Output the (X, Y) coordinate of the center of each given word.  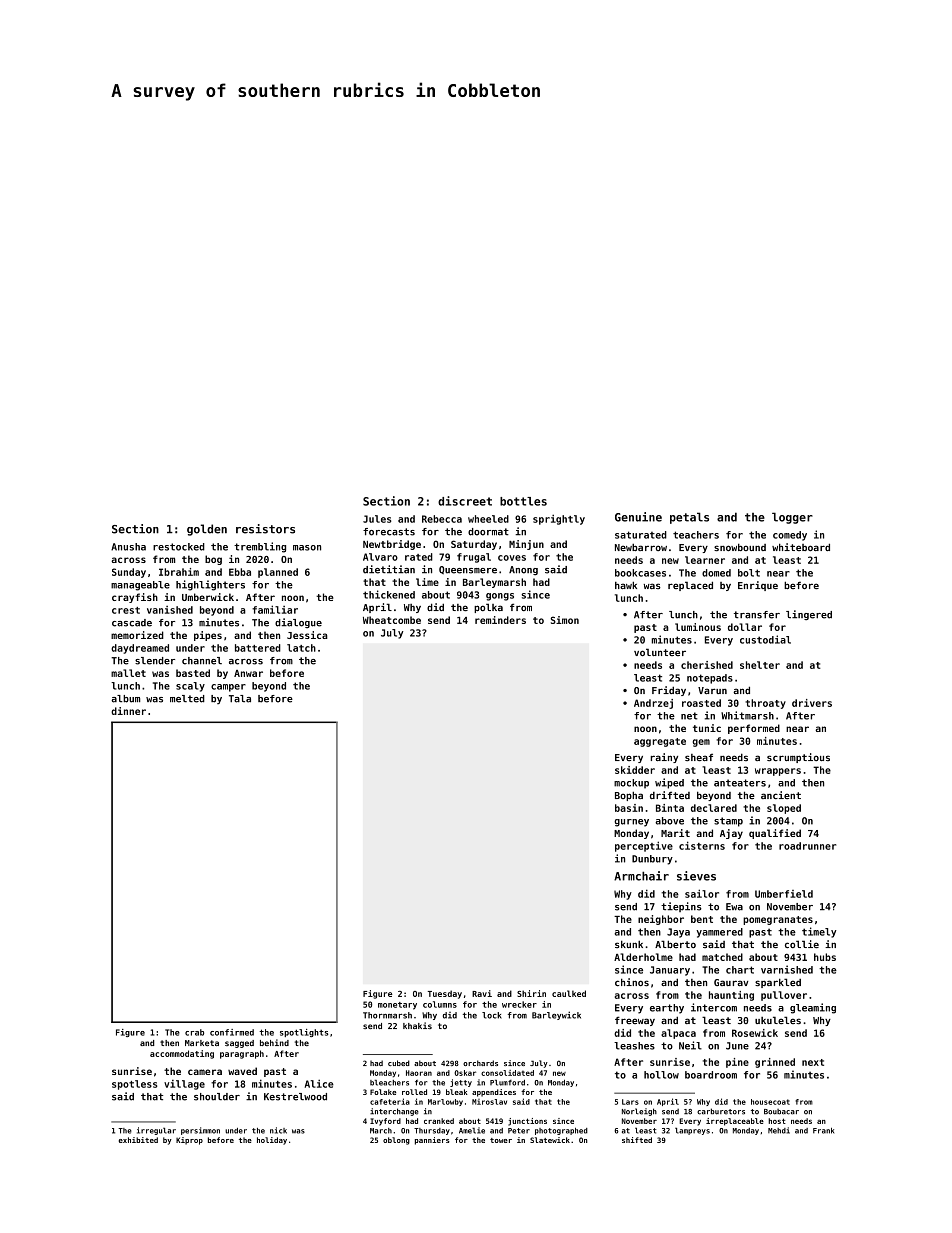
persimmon (200, 1131)
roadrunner (807, 846)
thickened (389, 594)
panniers (432, 1141)
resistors (265, 529)
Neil (690, 1045)
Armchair (641, 876)
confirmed (232, 1032)
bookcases (640, 573)
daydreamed (140, 649)
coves (512, 558)
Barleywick (556, 1015)
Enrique (758, 586)
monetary (397, 1006)
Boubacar (781, 1112)
